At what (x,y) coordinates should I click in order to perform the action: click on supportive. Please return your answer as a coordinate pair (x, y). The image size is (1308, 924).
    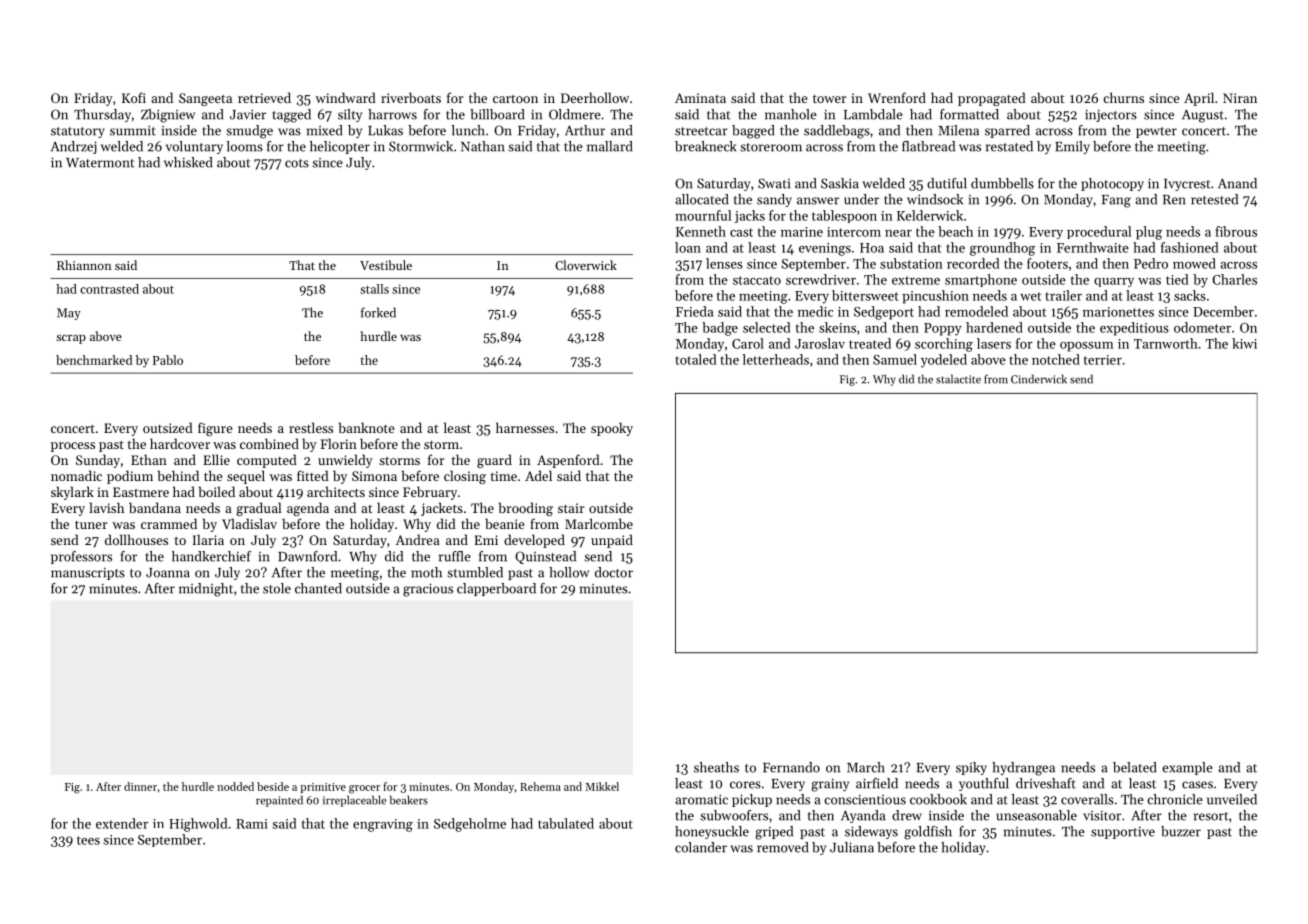
    Looking at the image, I should click on (1123, 833).
